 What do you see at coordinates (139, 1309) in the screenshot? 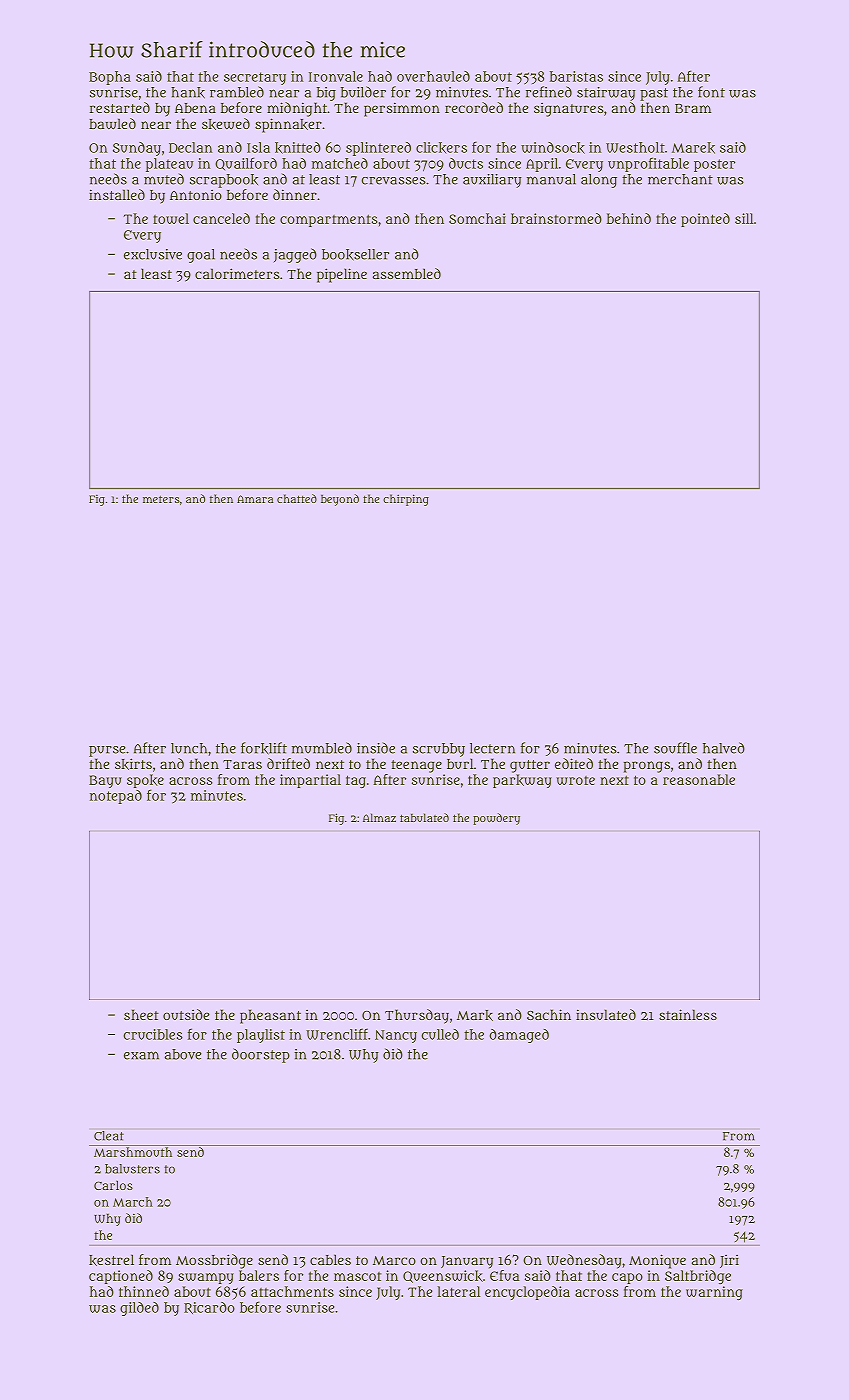
I see `gilded` at bounding box center [139, 1309].
